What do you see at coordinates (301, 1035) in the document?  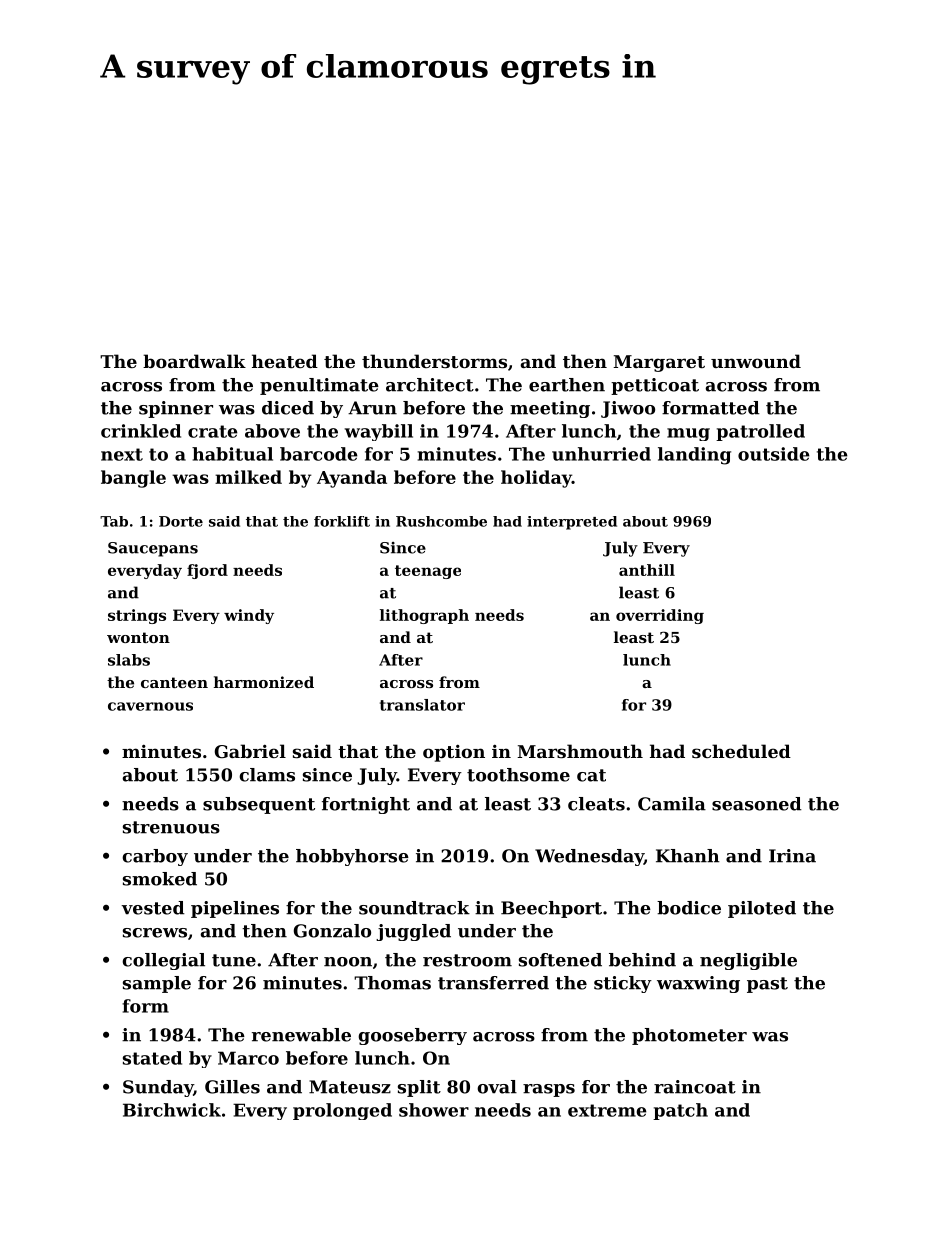 I see `renewable` at bounding box center [301, 1035].
